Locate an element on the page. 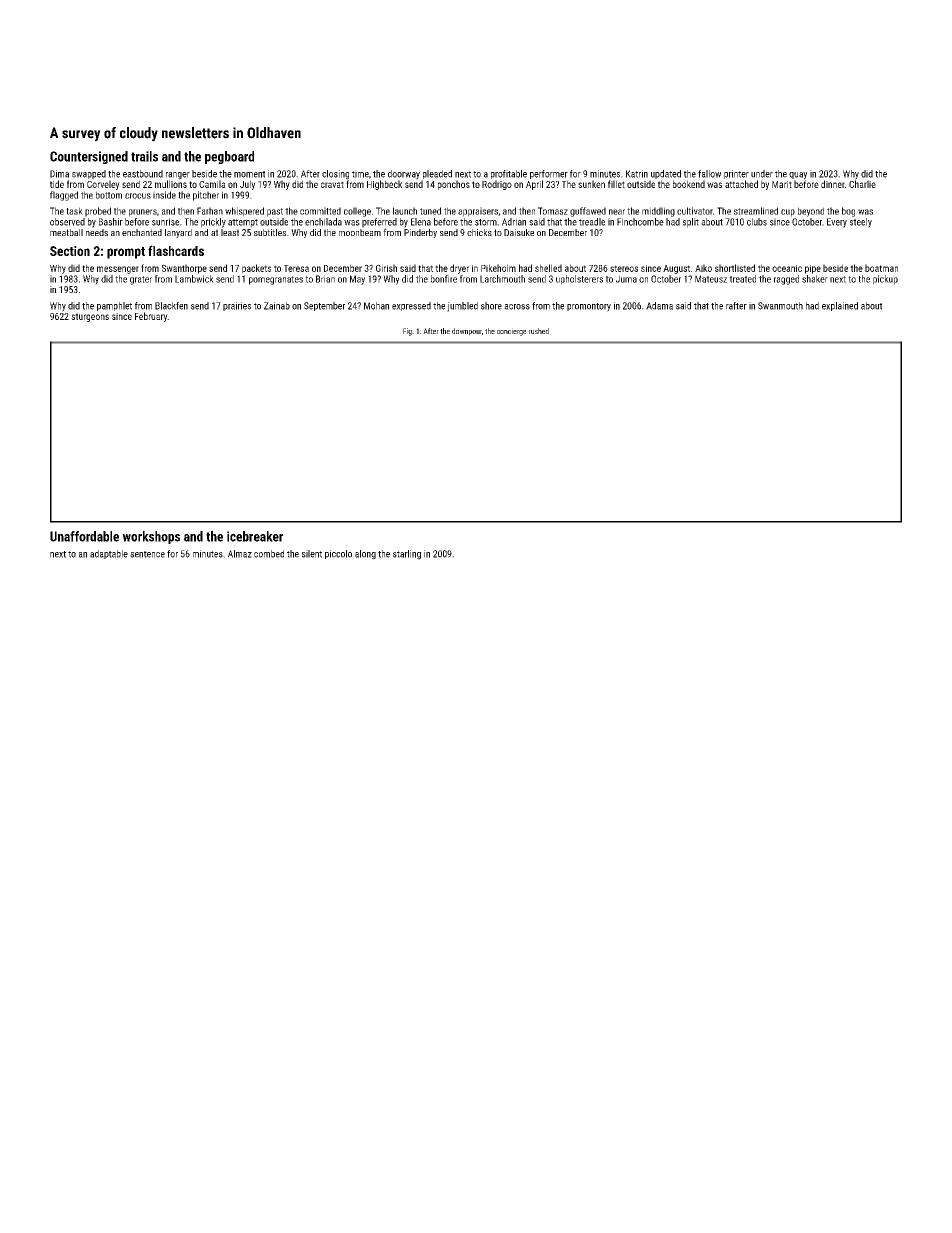 The width and height of the page is (952, 1233). Pikeholm is located at coordinates (498, 268).
